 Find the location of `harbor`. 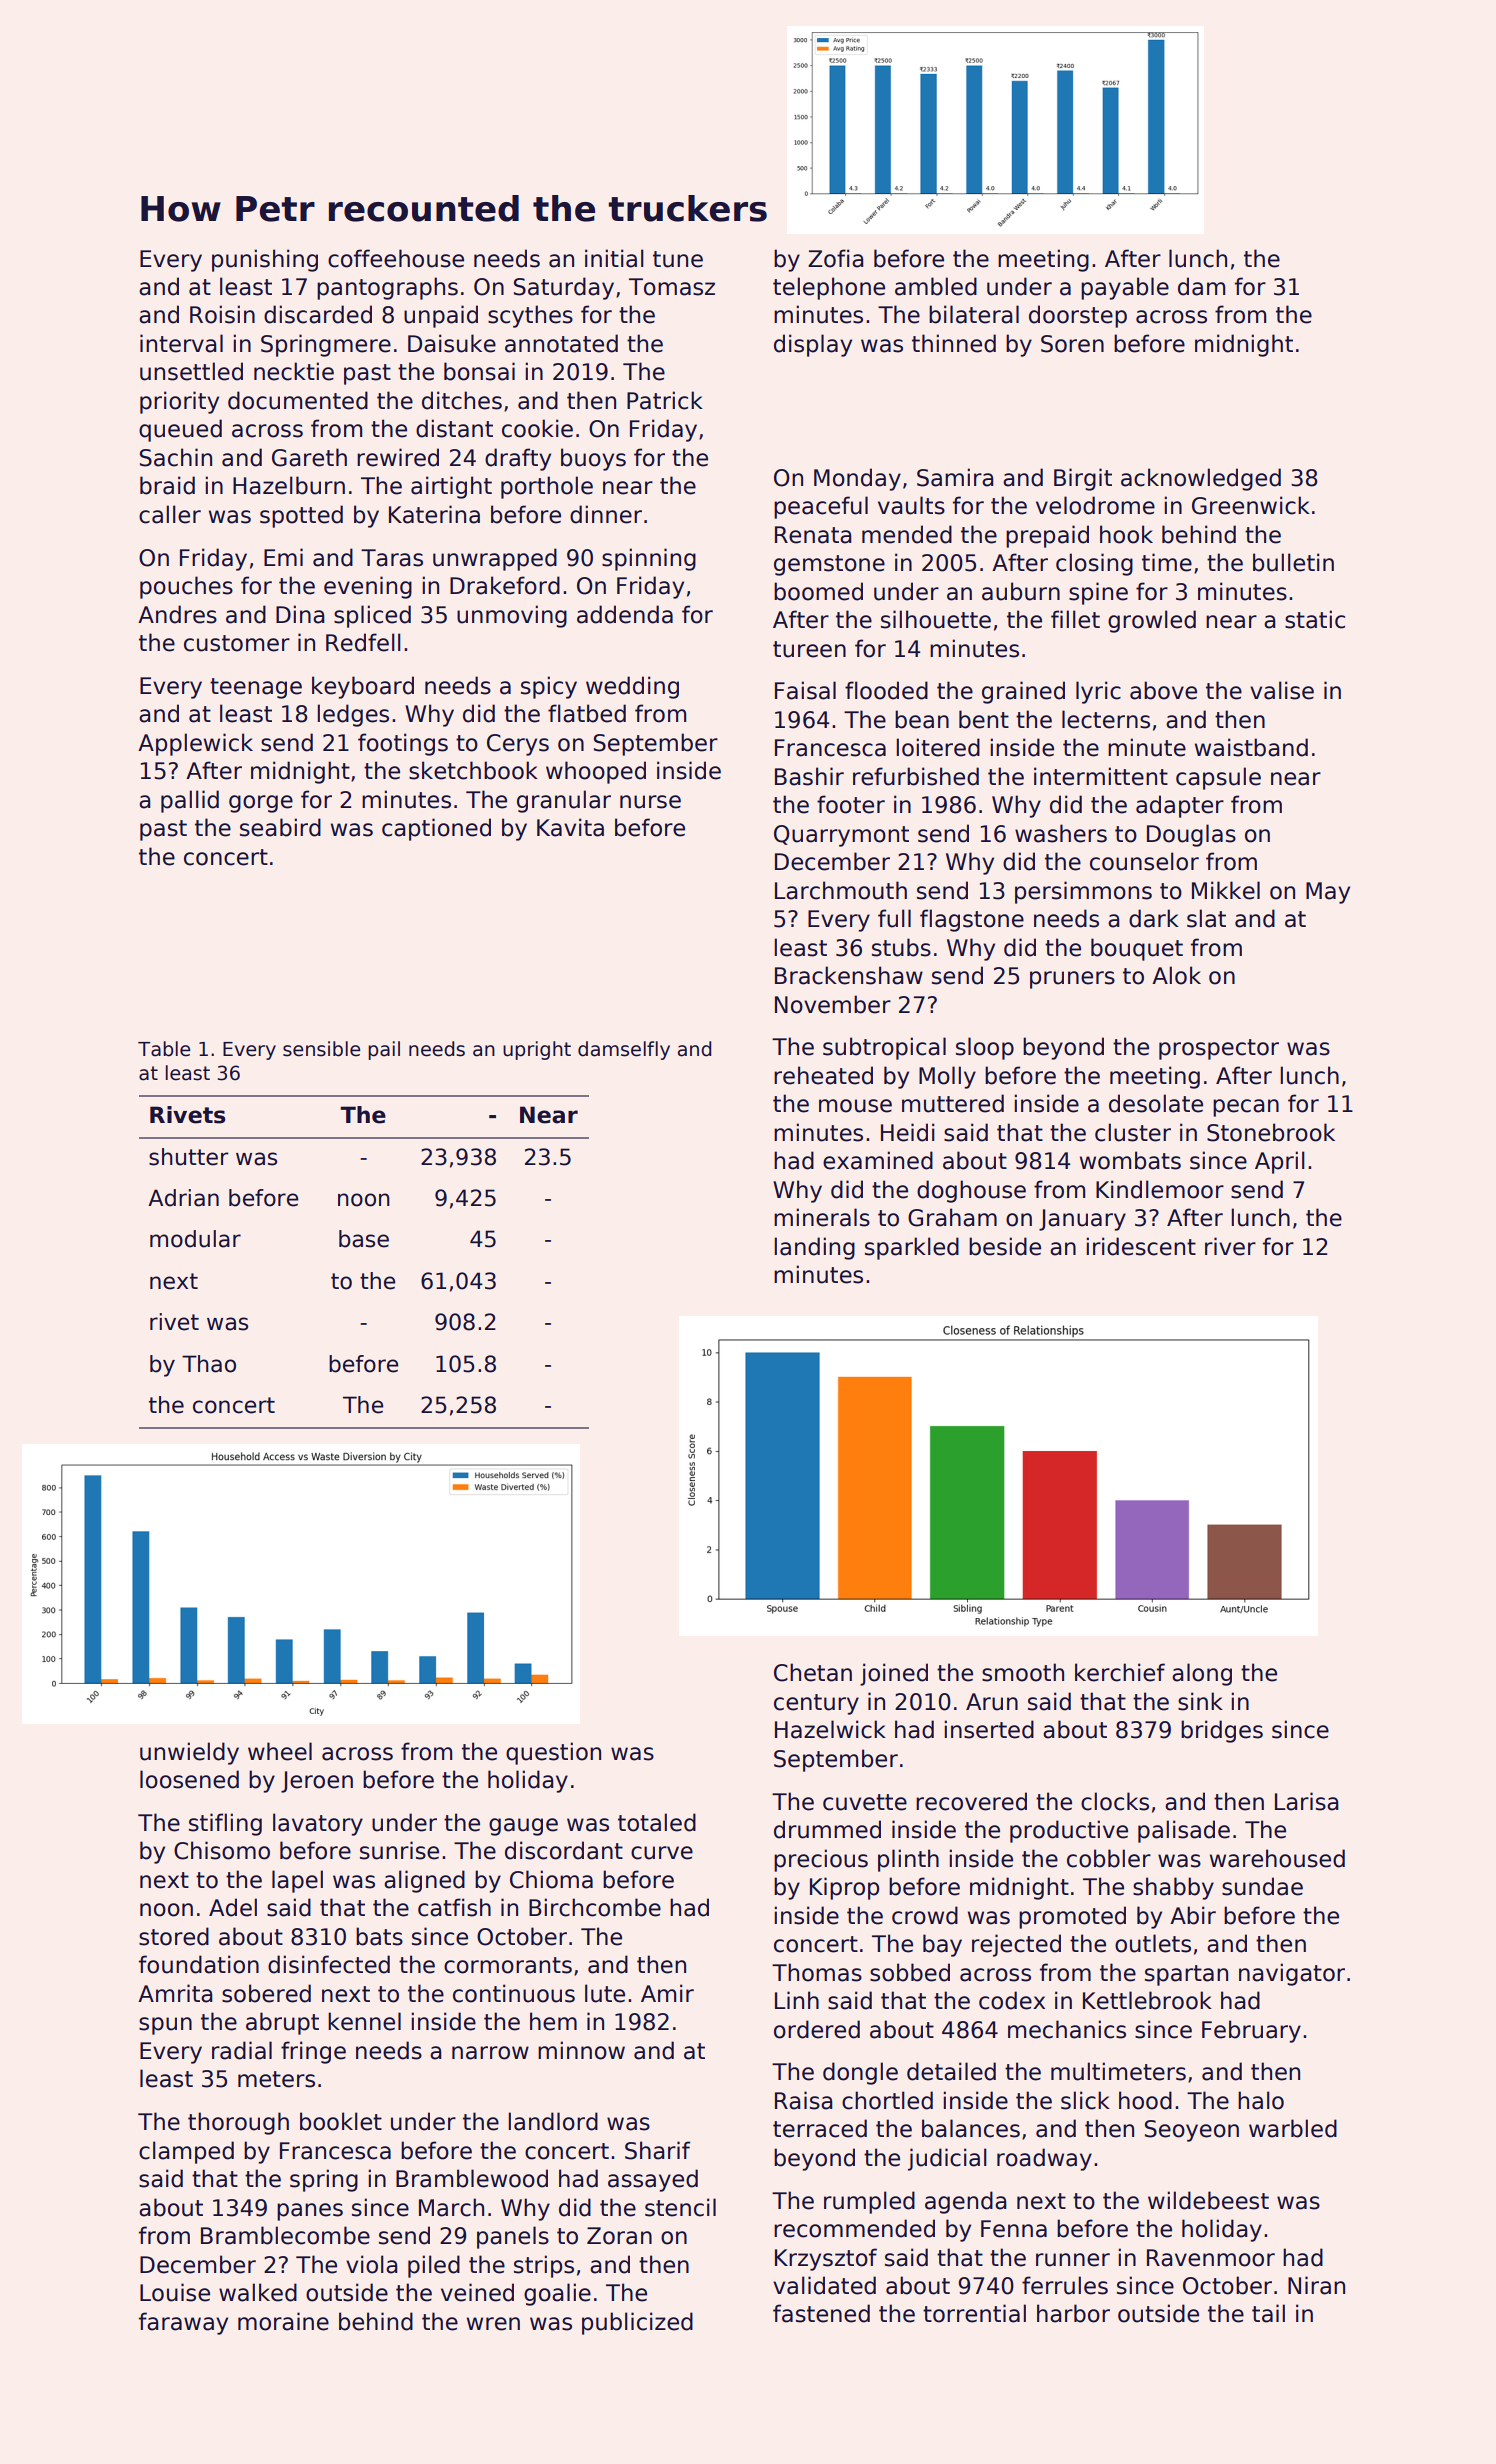

harbor is located at coordinates (1073, 2313).
